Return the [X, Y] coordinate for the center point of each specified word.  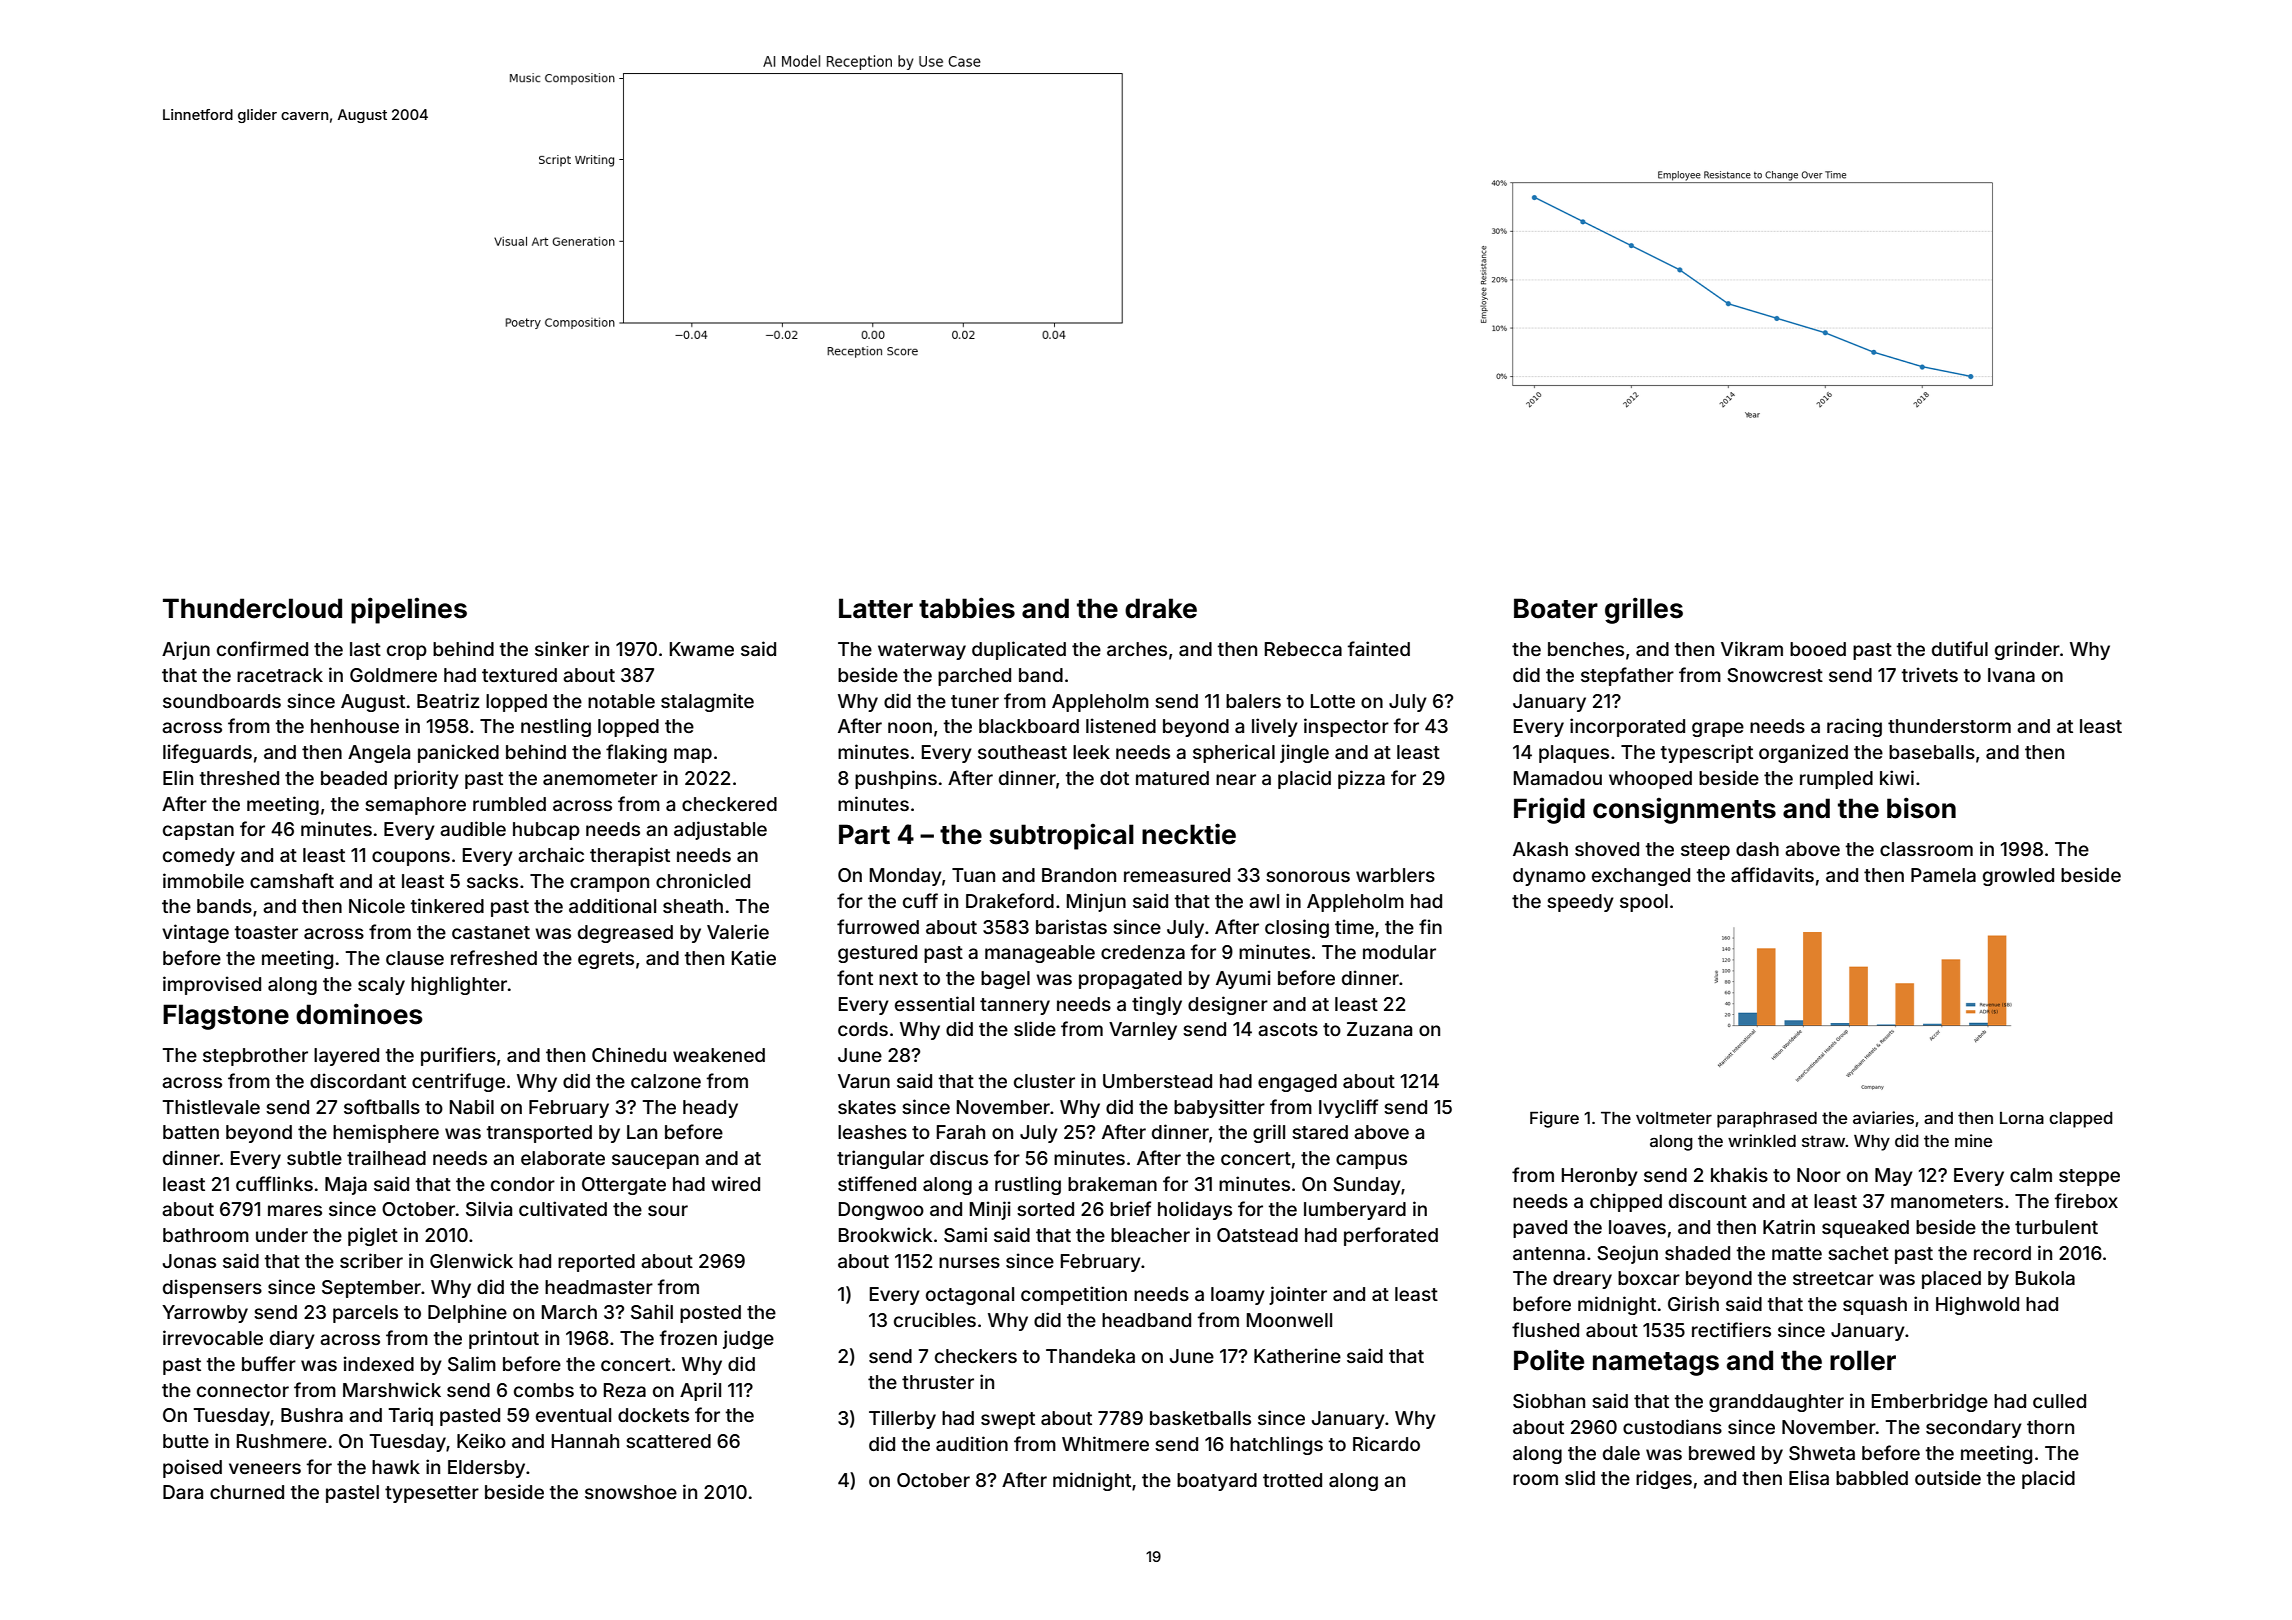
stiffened [877, 1183]
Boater [1556, 608]
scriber [371, 1260]
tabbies [967, 608]
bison [1921, 808]
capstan [198, 831]
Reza [625, 1390]
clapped [2081, 1120]
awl [1264, 901]
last [365, 649]
